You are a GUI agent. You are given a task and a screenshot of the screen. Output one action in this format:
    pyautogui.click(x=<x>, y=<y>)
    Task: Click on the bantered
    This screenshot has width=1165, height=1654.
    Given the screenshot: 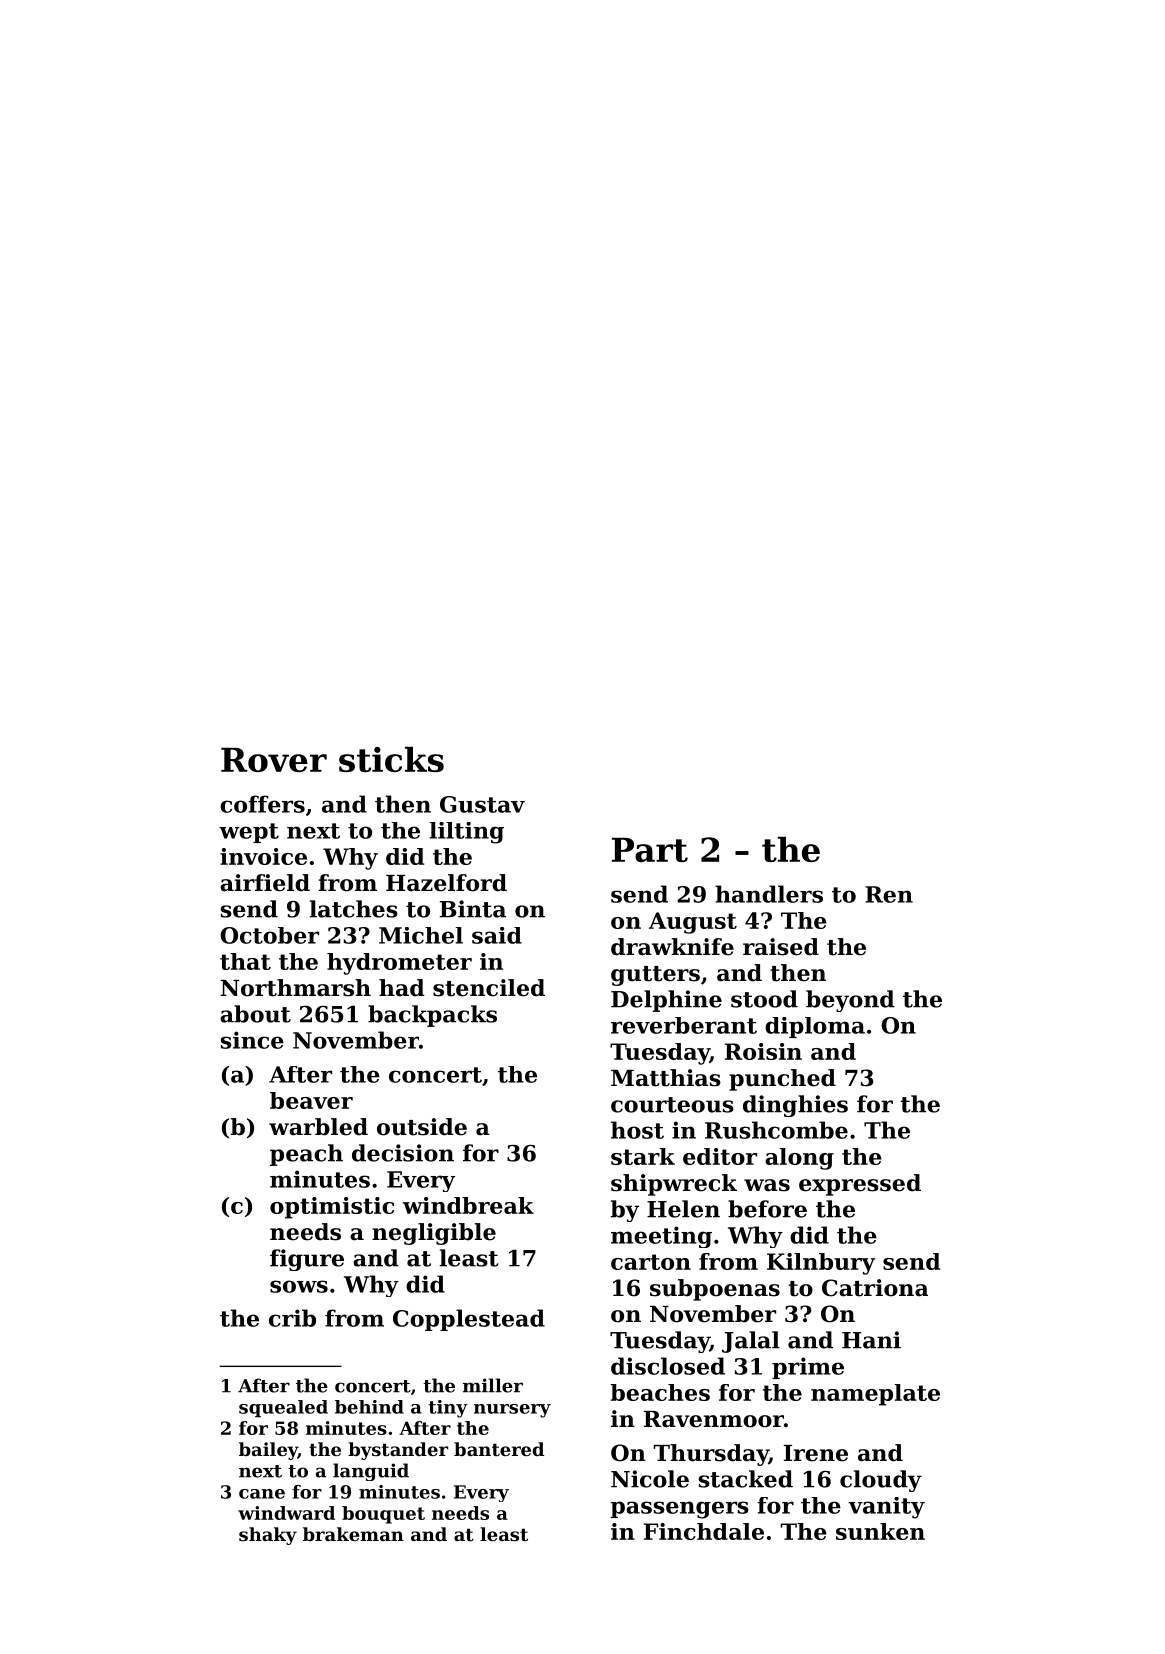 What is the action you would take?
    pyautogui.click(x=499, y=1449)
